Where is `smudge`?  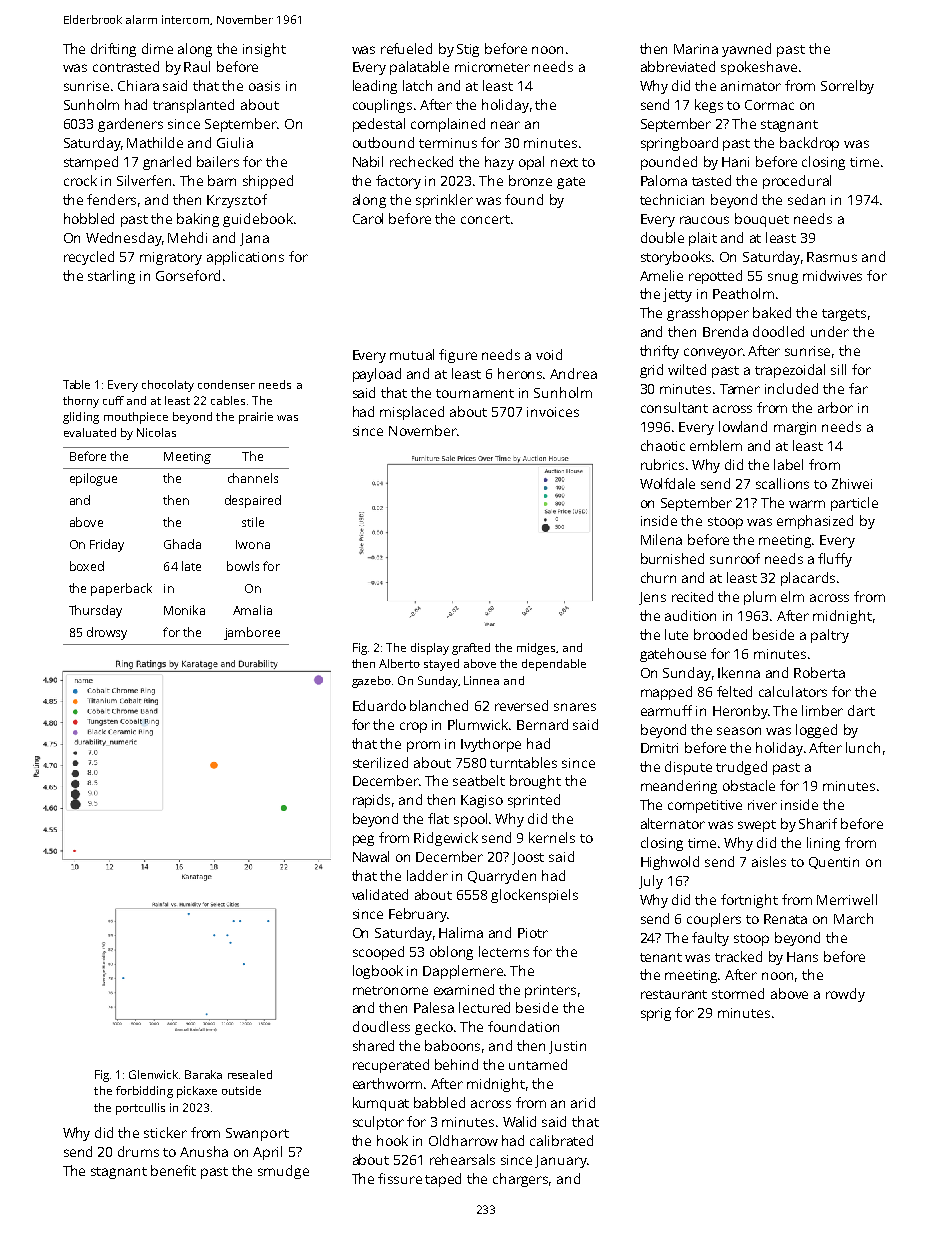
smudge is located at coordinates (283, 1172).
